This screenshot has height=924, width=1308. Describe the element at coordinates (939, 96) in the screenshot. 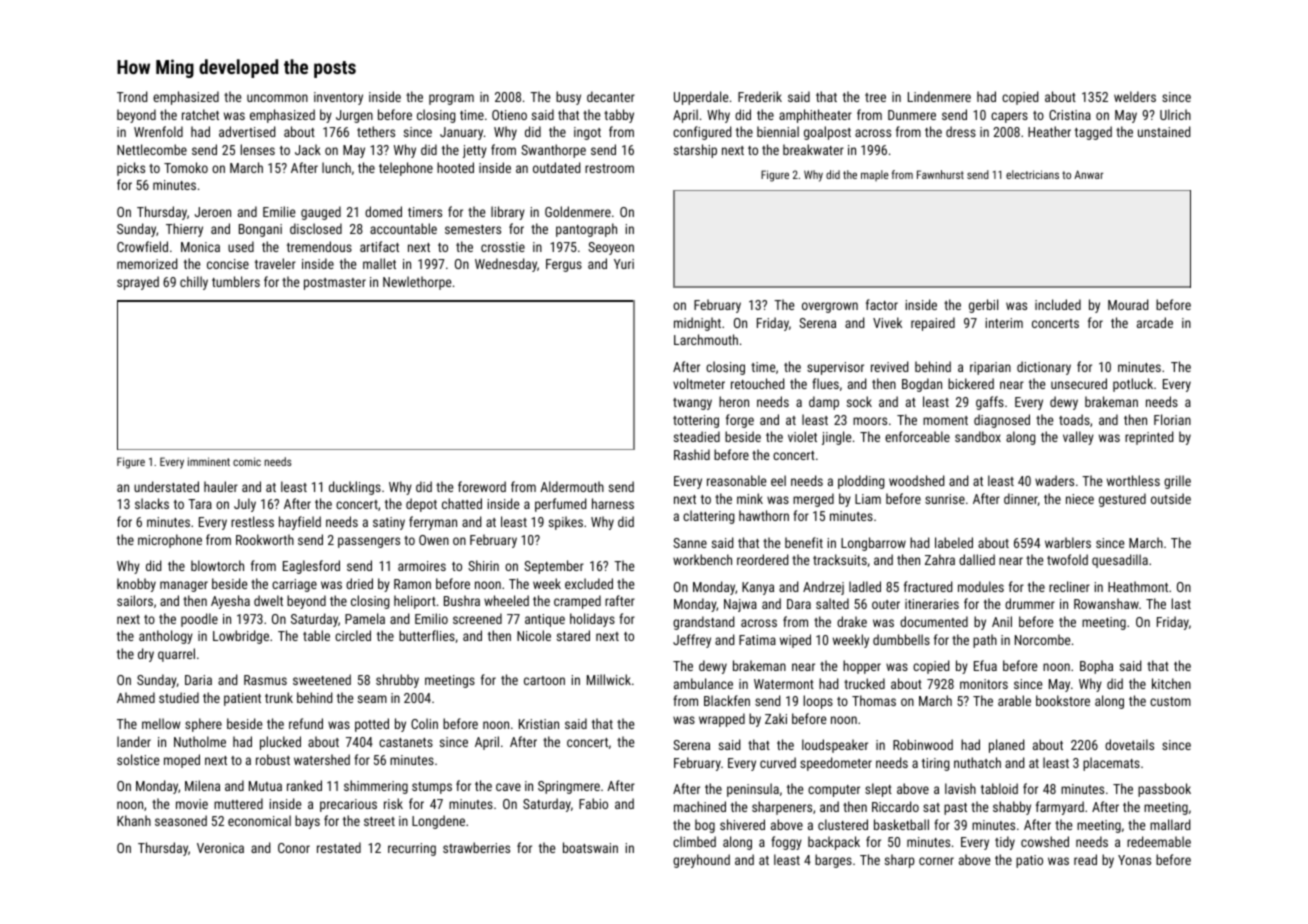

I see `Lindenmere` at that location.
